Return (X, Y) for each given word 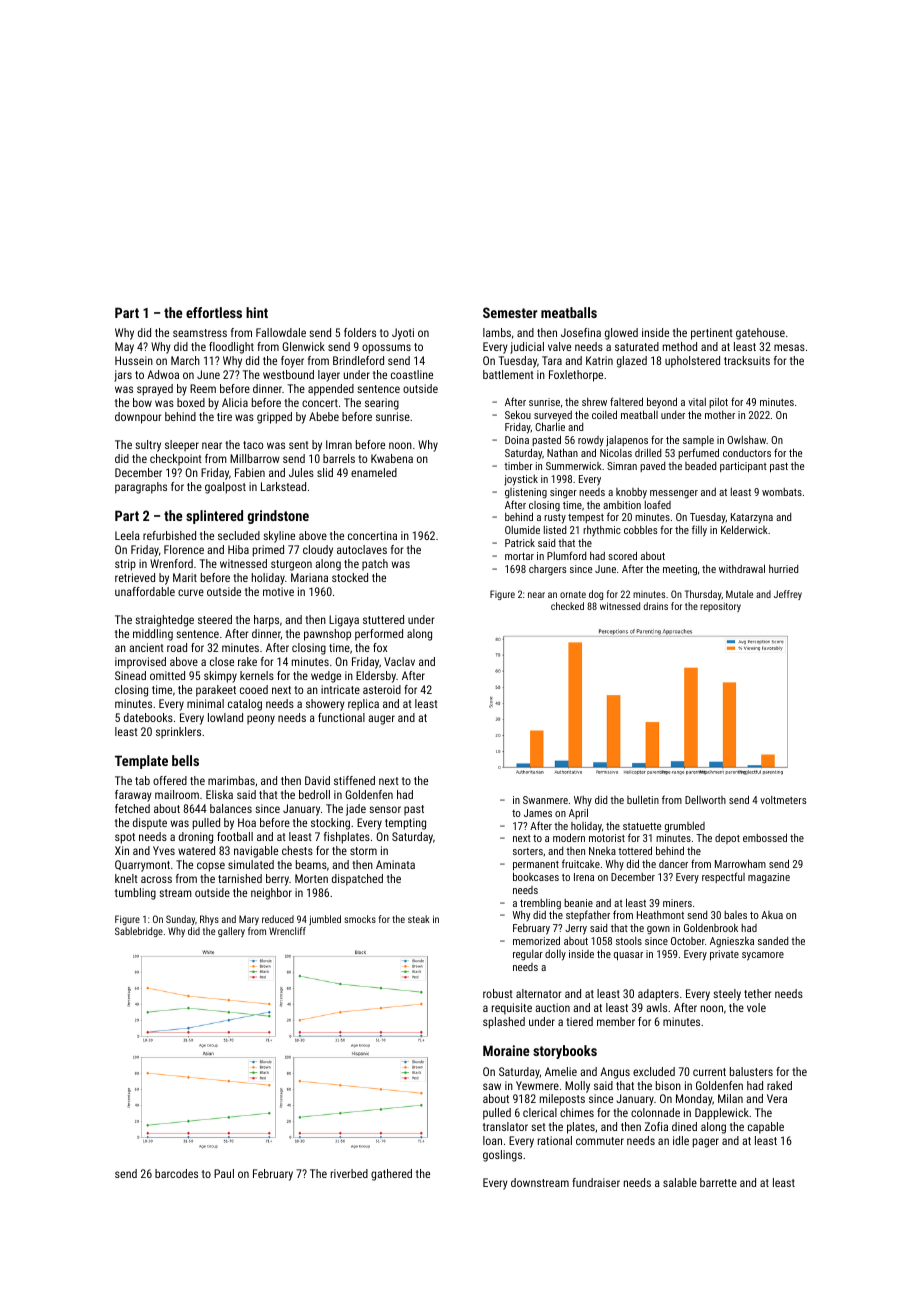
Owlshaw (746, 440)
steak (419, 919)
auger (381, 720)
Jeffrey (788, 595)
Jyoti (403, 334)
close (222, 661)
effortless (214, 312)
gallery (231, 932)
